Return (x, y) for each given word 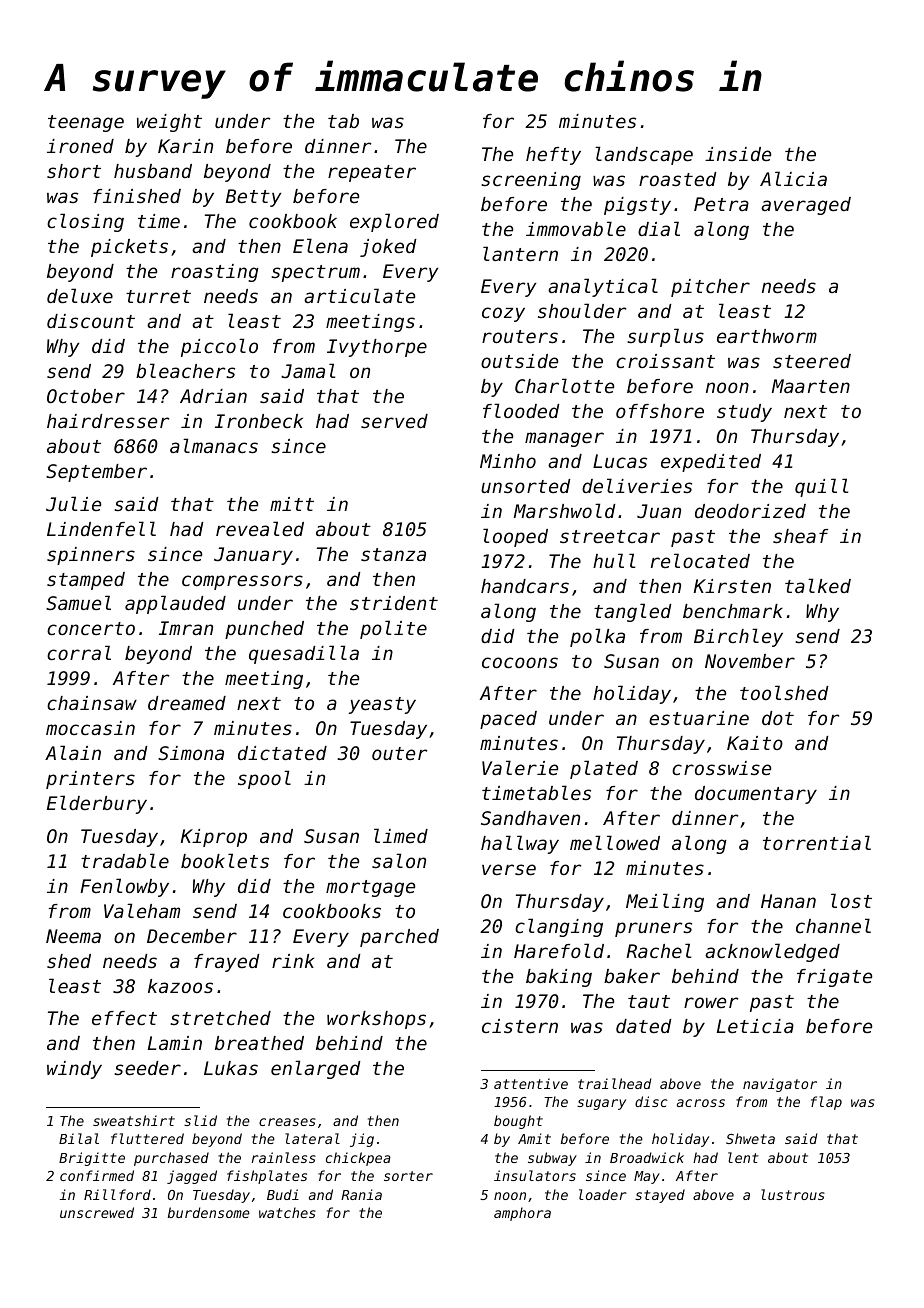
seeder (147, 1068)
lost (851, 900)
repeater (372, 173)
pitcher (710, 288)
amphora (522, 1214)
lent (743, 1157)
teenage (86, 123)
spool (264, 779)
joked (388, 248)
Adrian (213, 396)
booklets (225, 860)
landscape (644, 155)
